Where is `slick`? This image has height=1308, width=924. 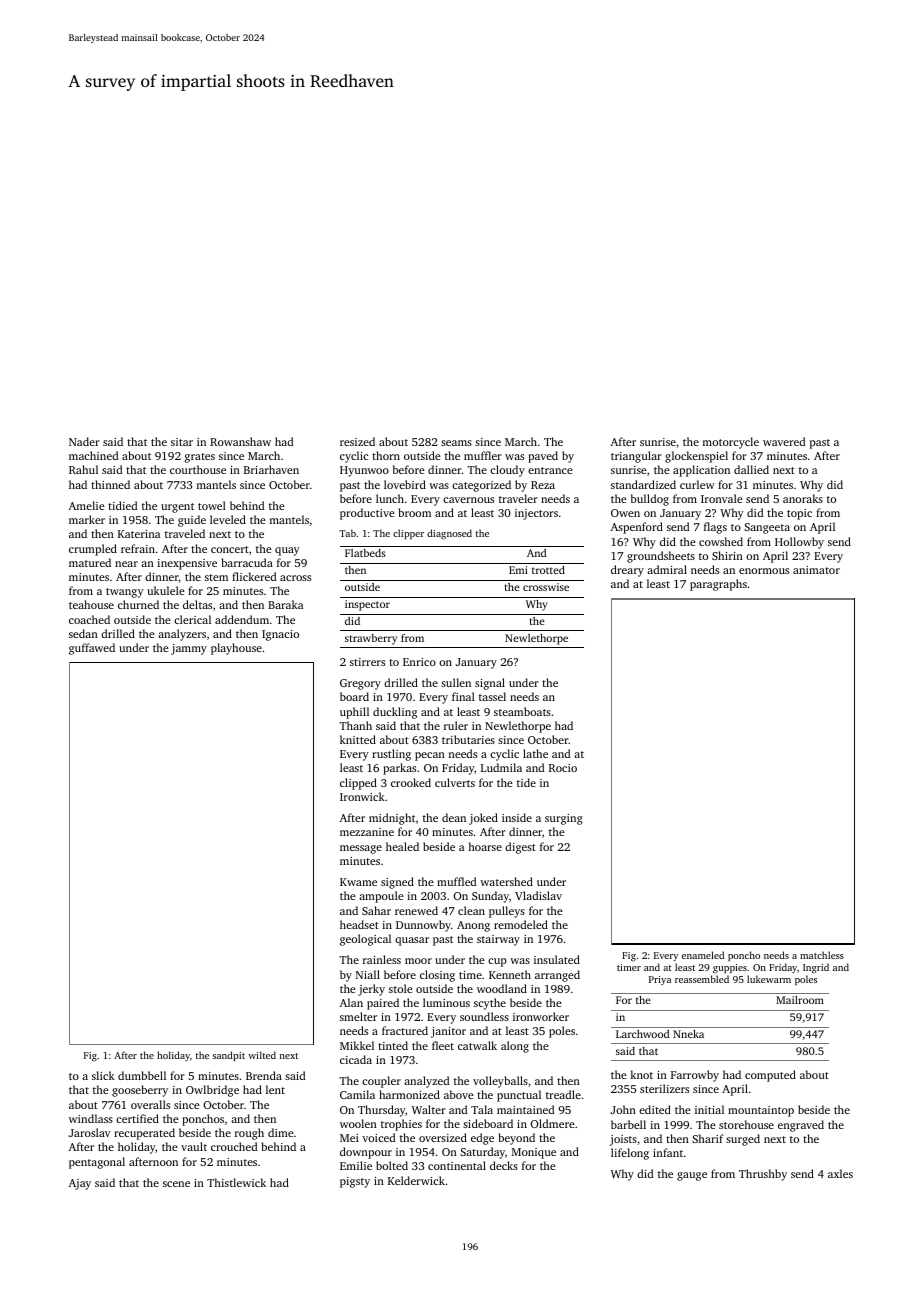
slick is located at coordinates (103, 1075).
